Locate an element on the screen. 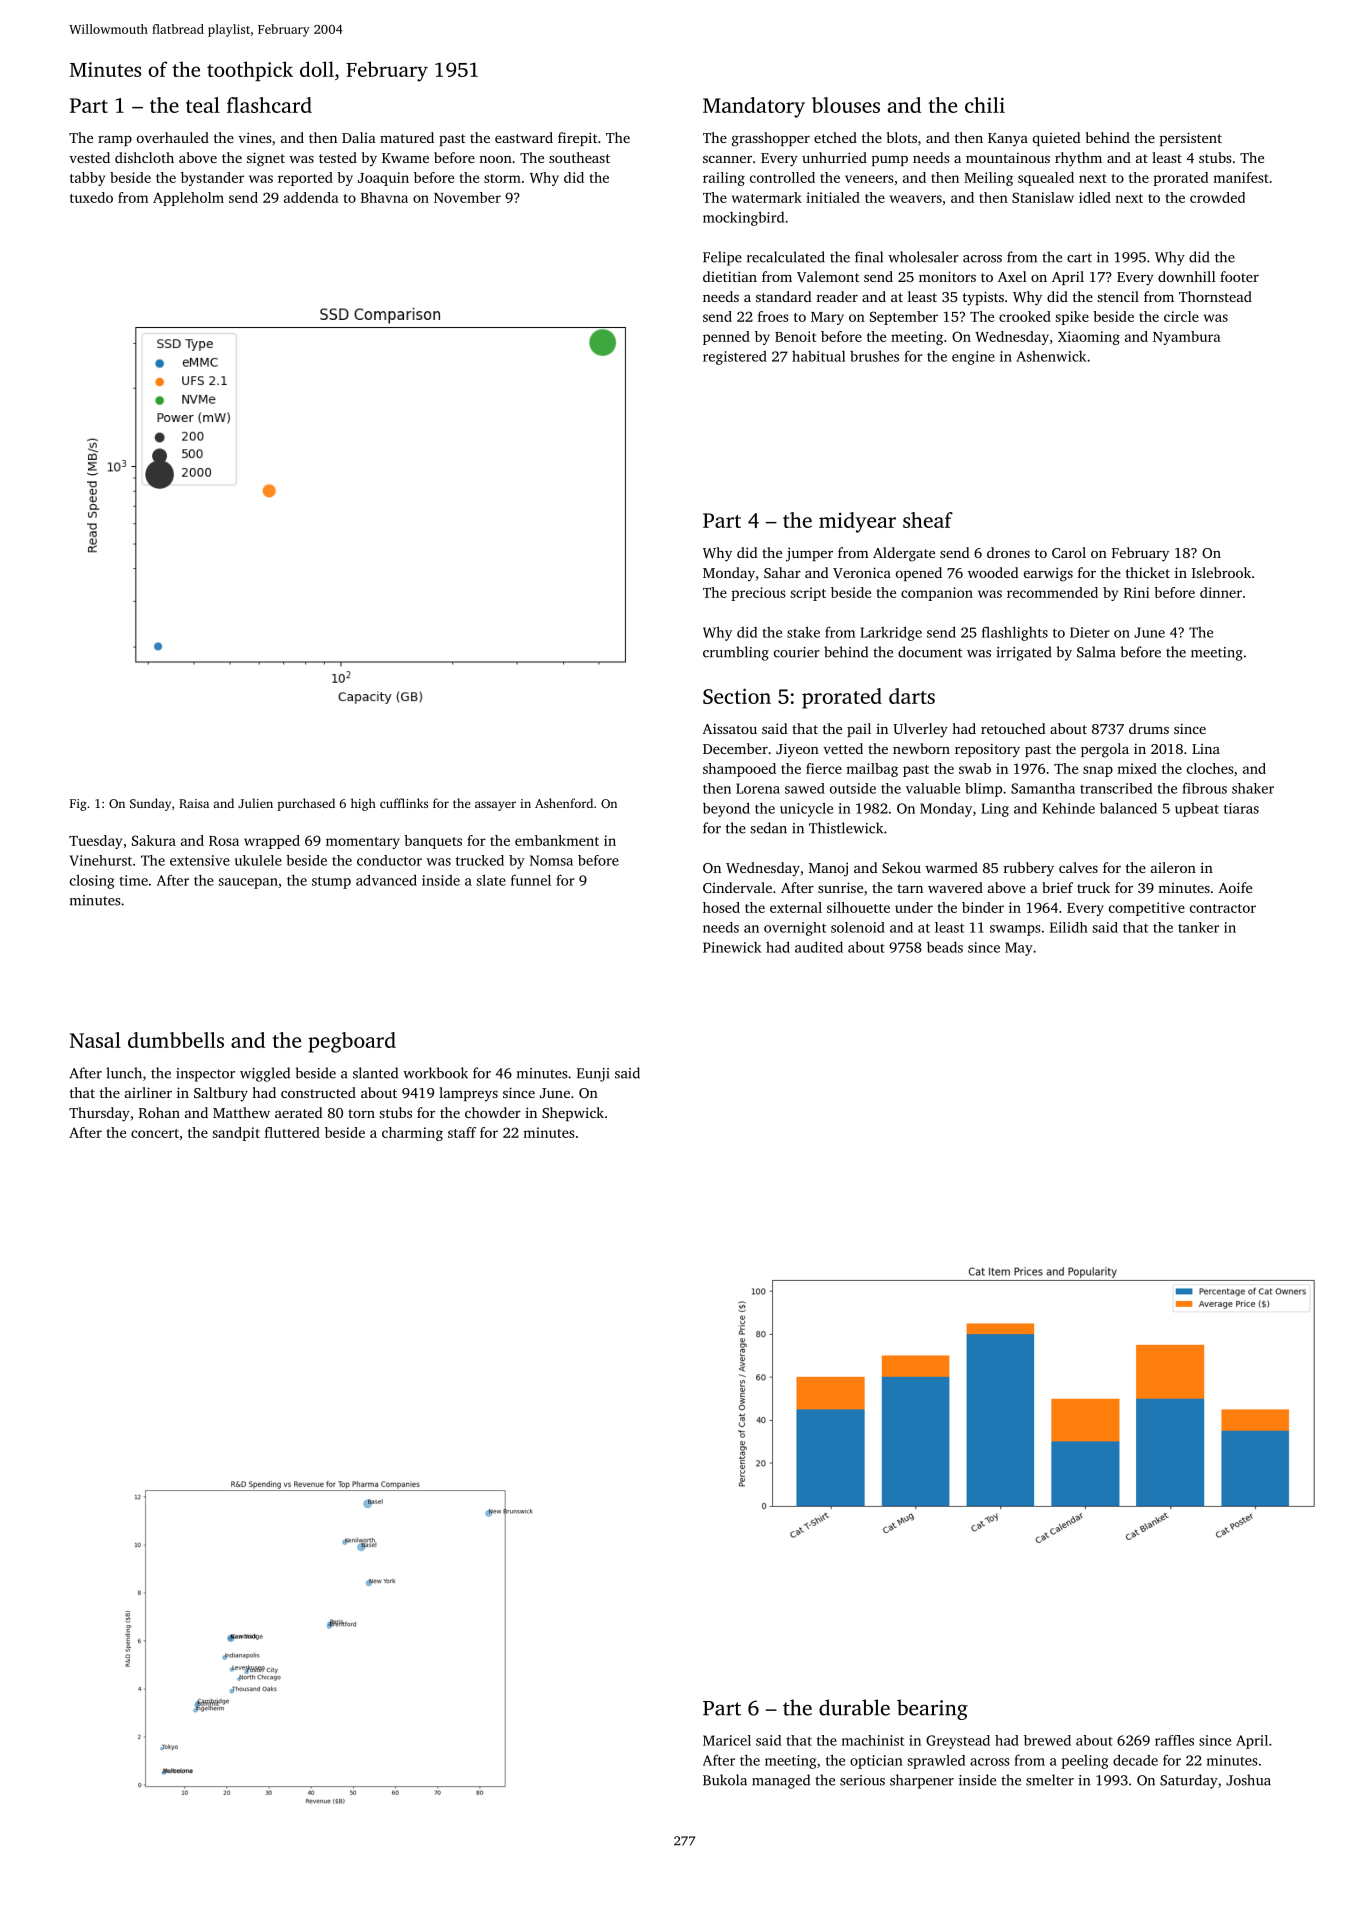 This screenshot has height=1905, width=1347. raffles is located at coordinates (1174, 1740).
